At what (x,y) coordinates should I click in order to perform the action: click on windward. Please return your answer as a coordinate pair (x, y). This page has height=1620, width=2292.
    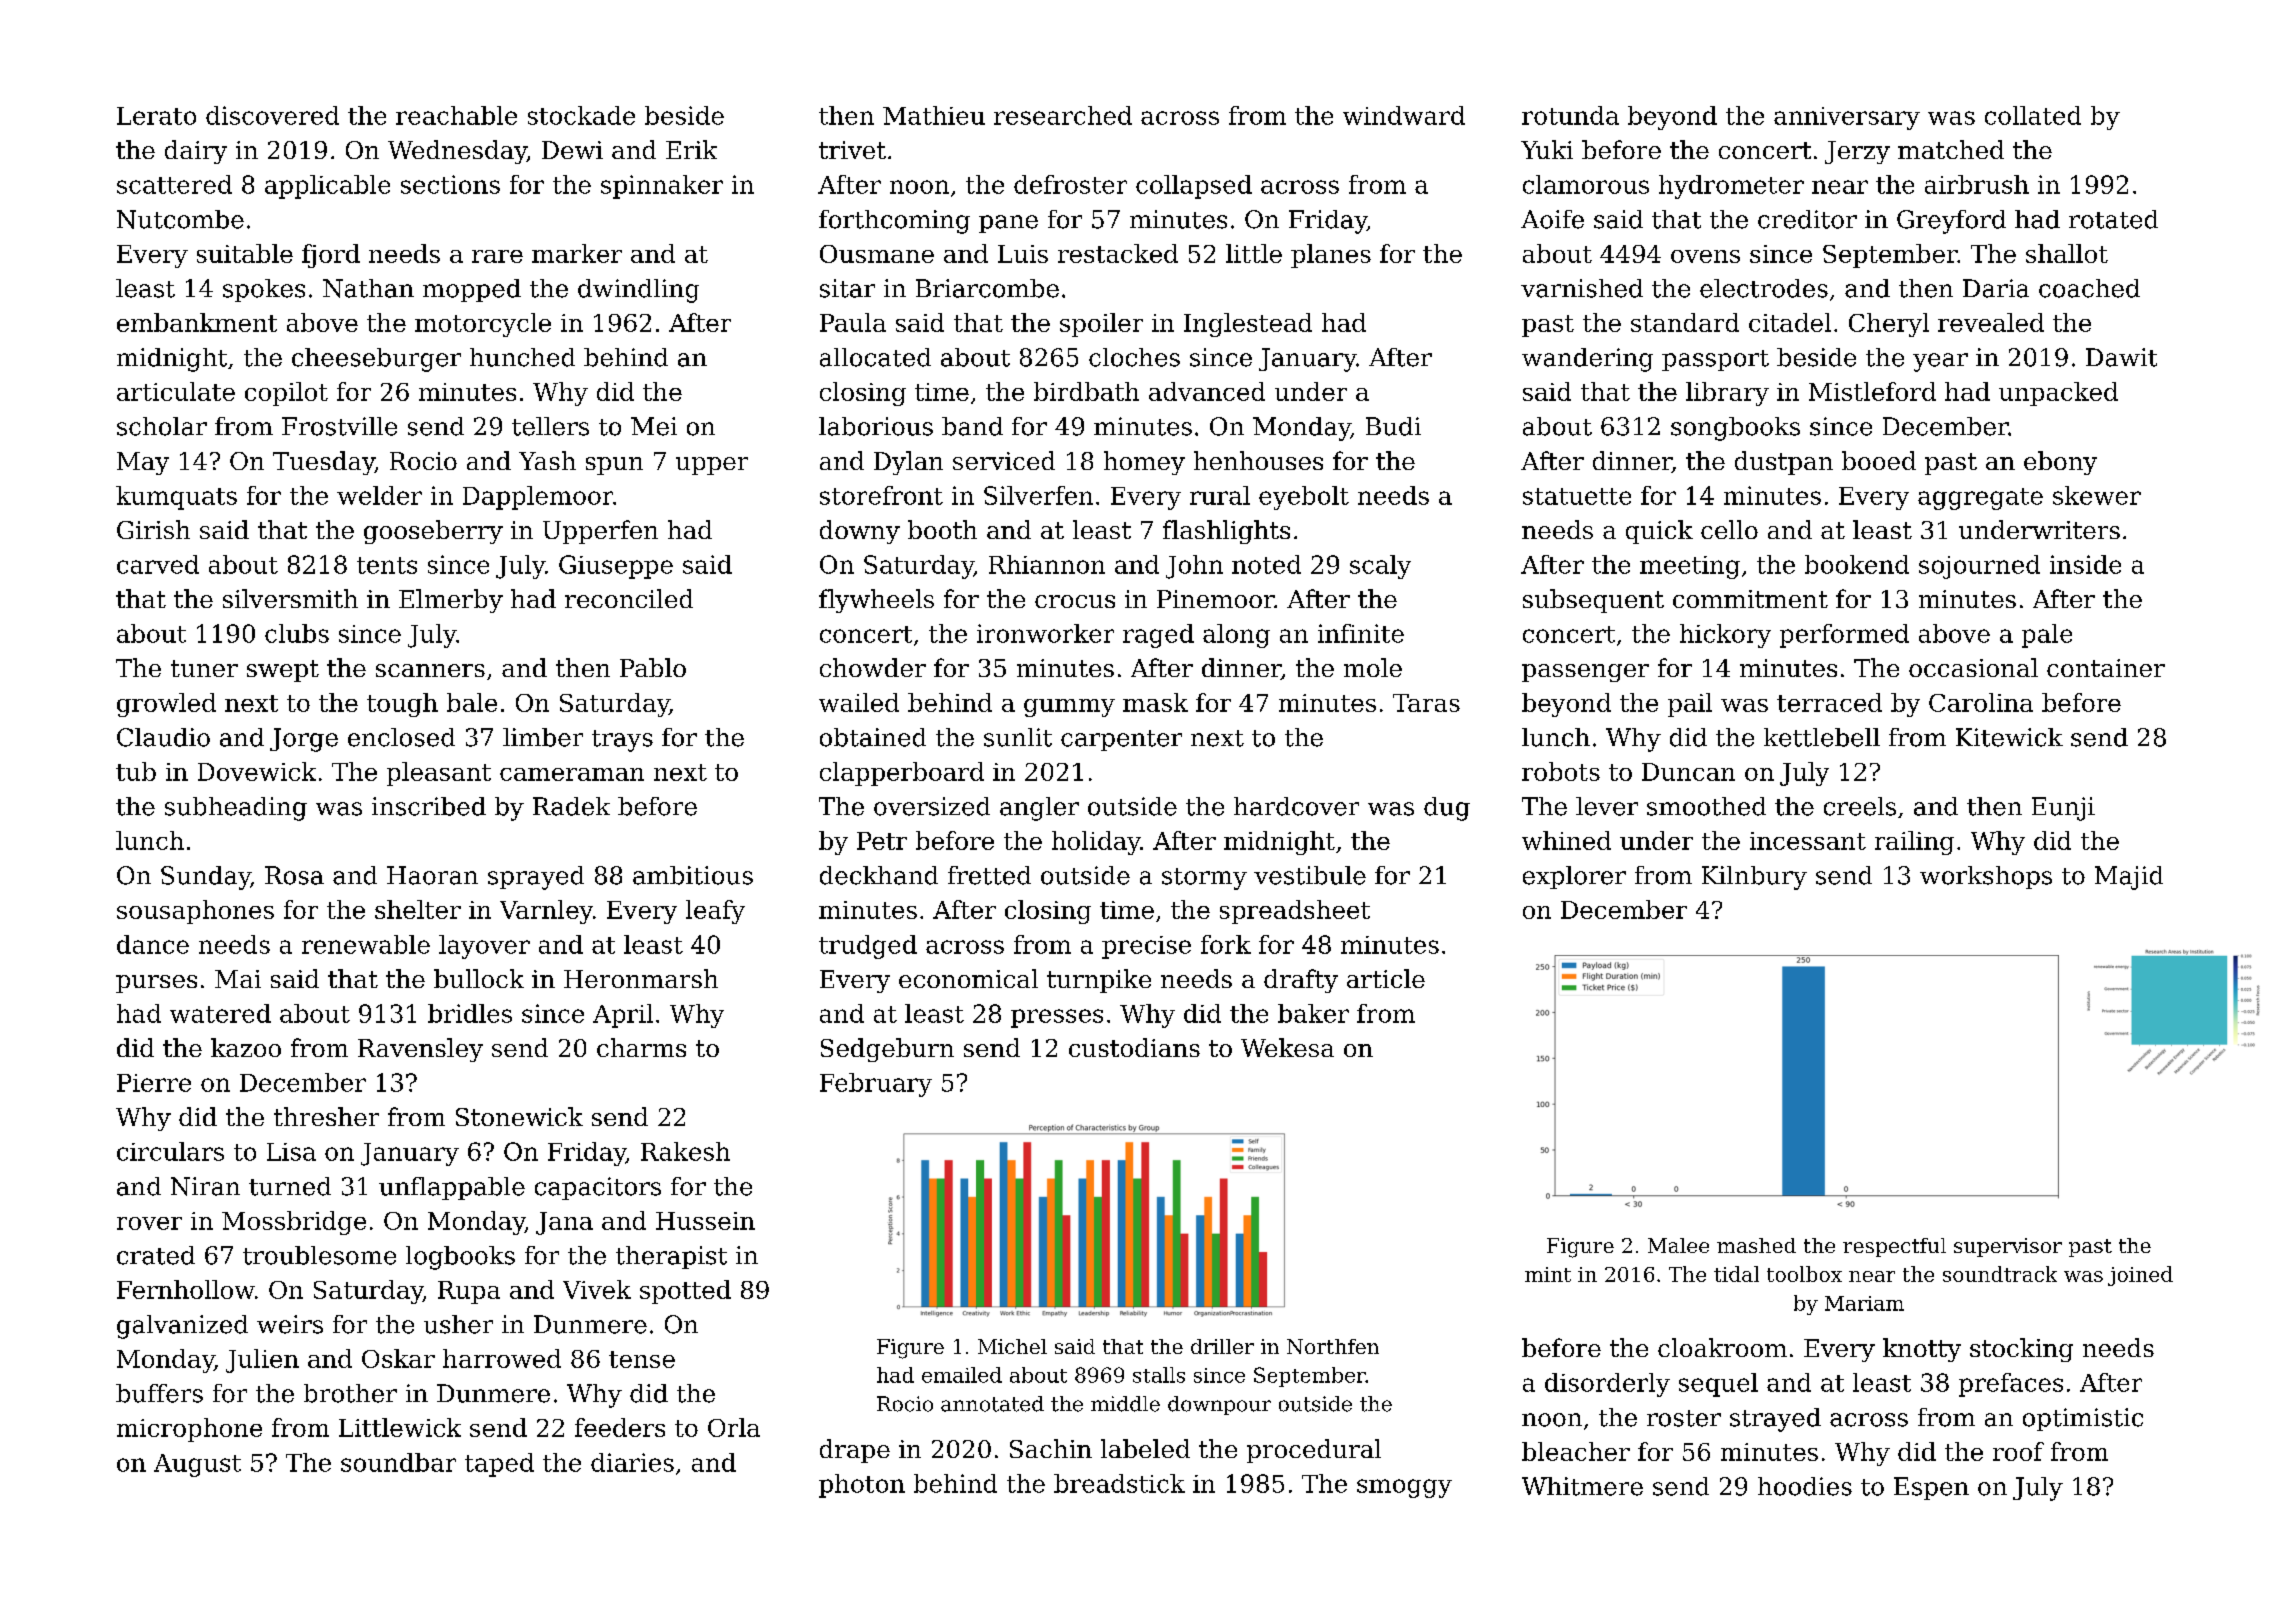
    Looking at the image, I should click on (1404, 115).
